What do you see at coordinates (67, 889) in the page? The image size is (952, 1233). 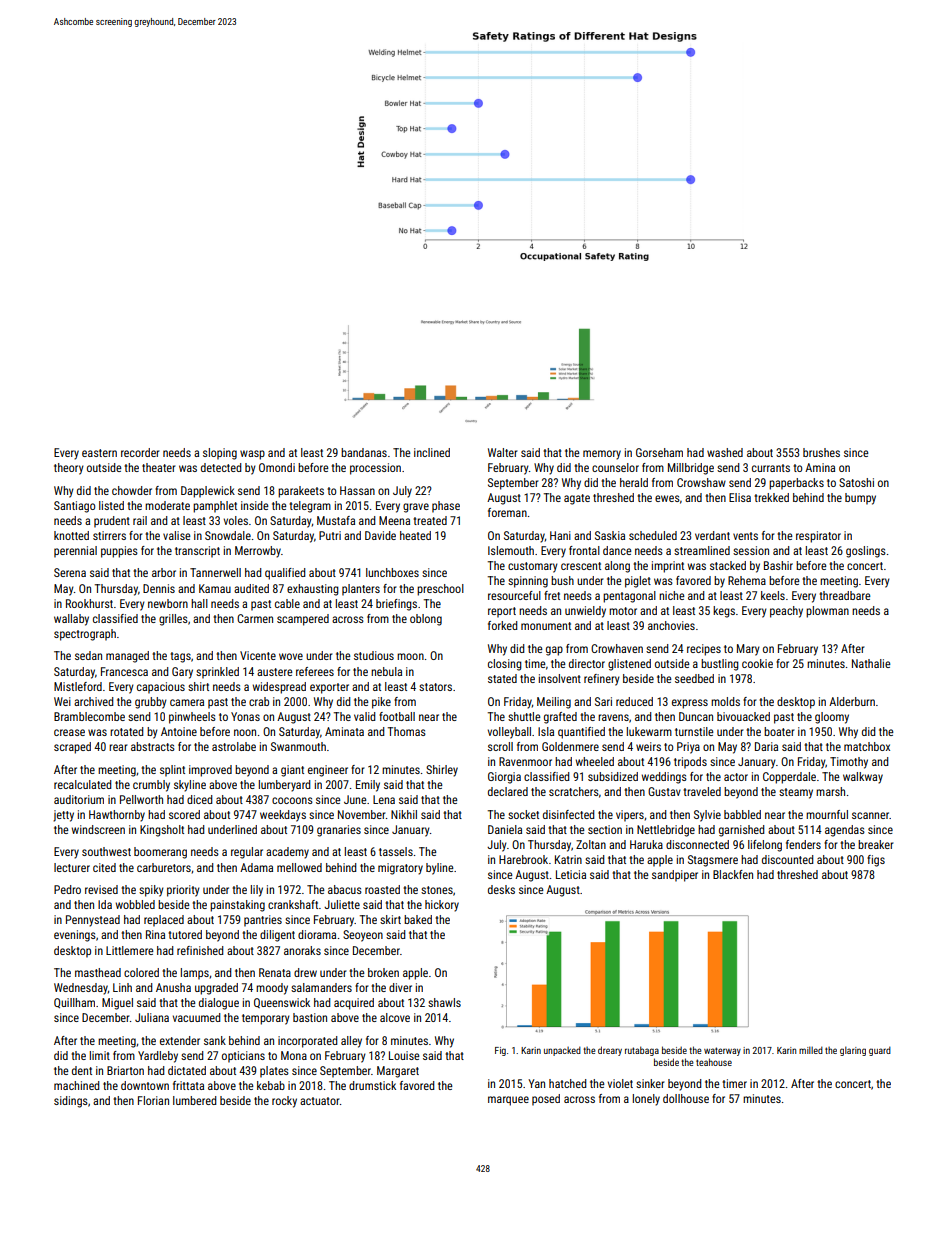 I see `Pedro` at bounding box center [67, 889].
